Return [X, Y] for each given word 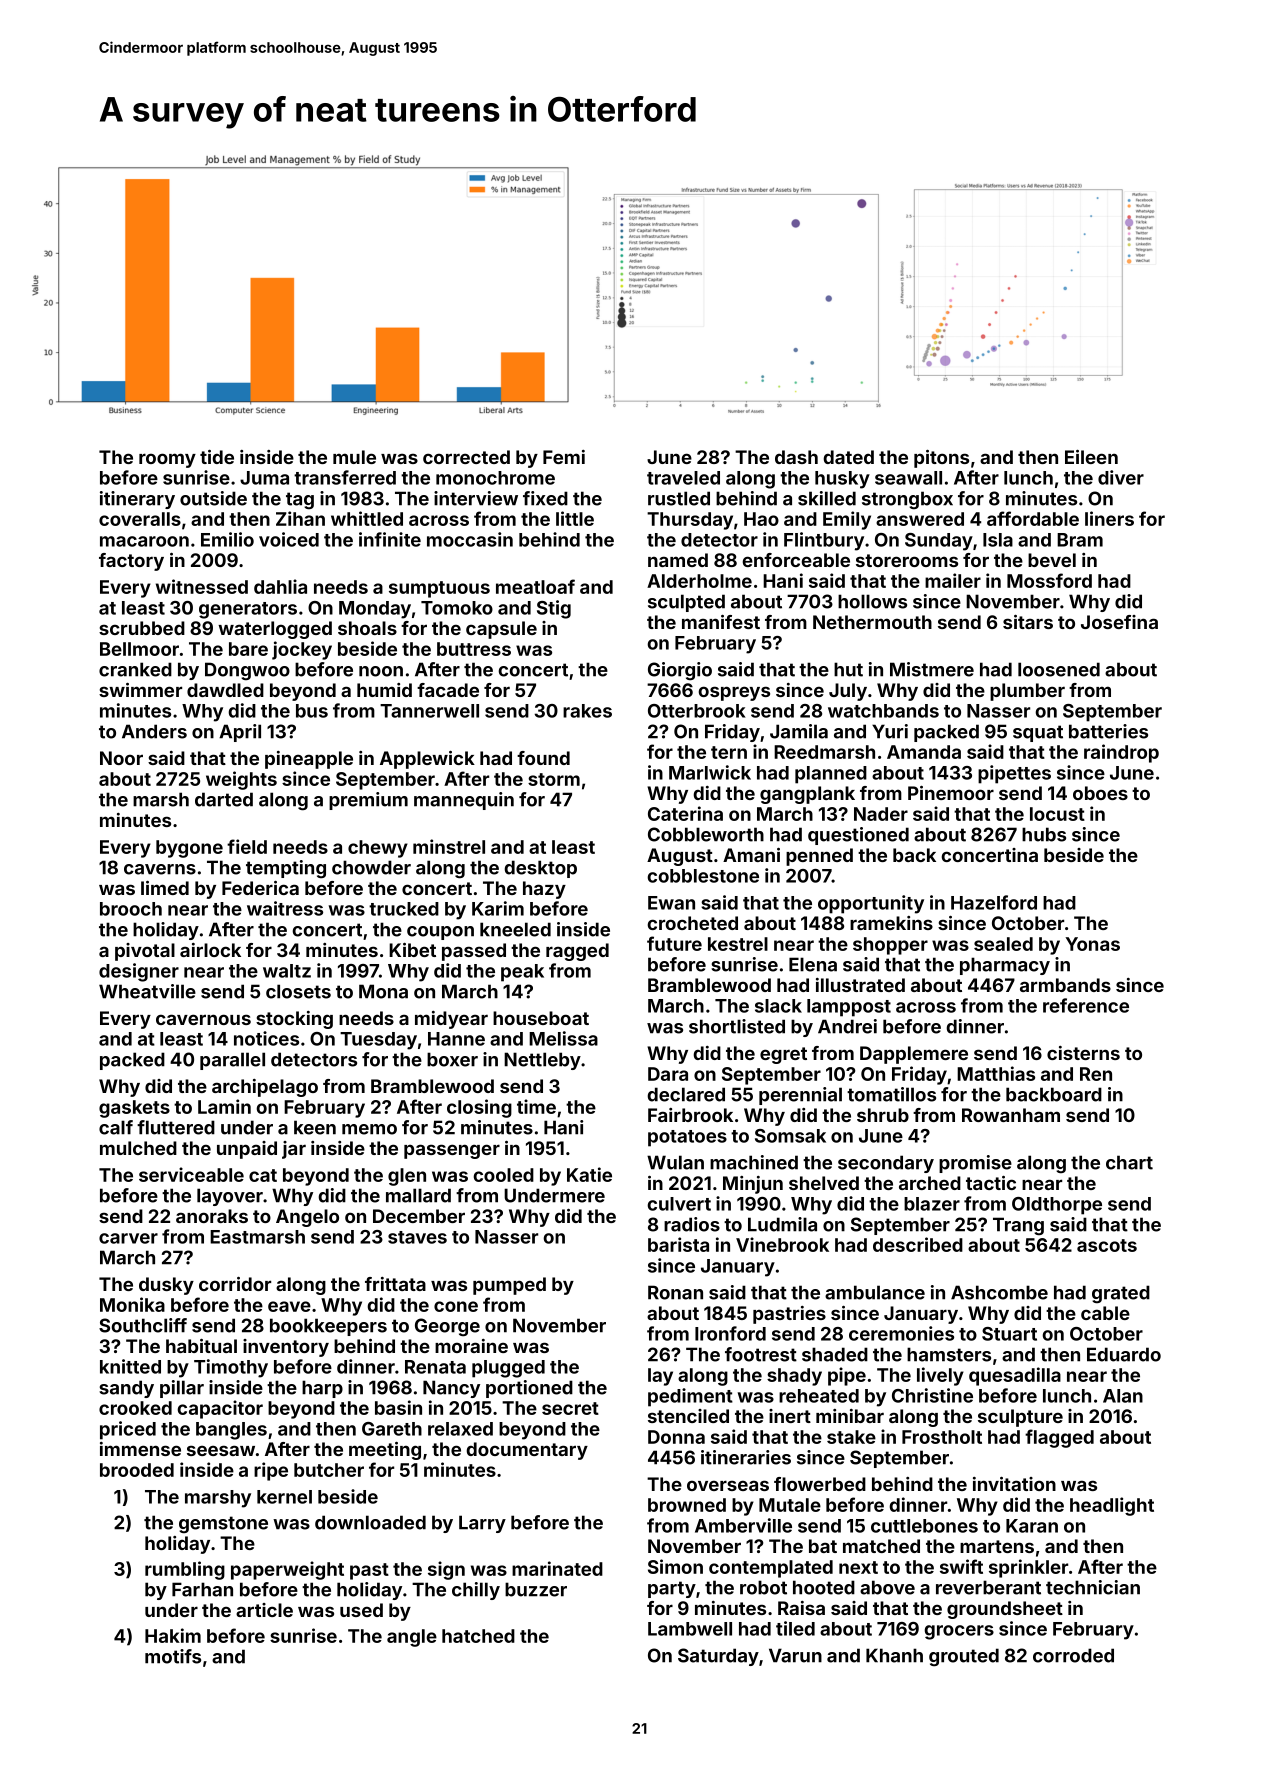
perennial [800, 1096]
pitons [941, 459]
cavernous [203, 1019]
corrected [466, 457]
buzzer [536, 1589]
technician [1093, 1587]
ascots [1107, 1245]
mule [354, 457]
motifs [173, 1656]
